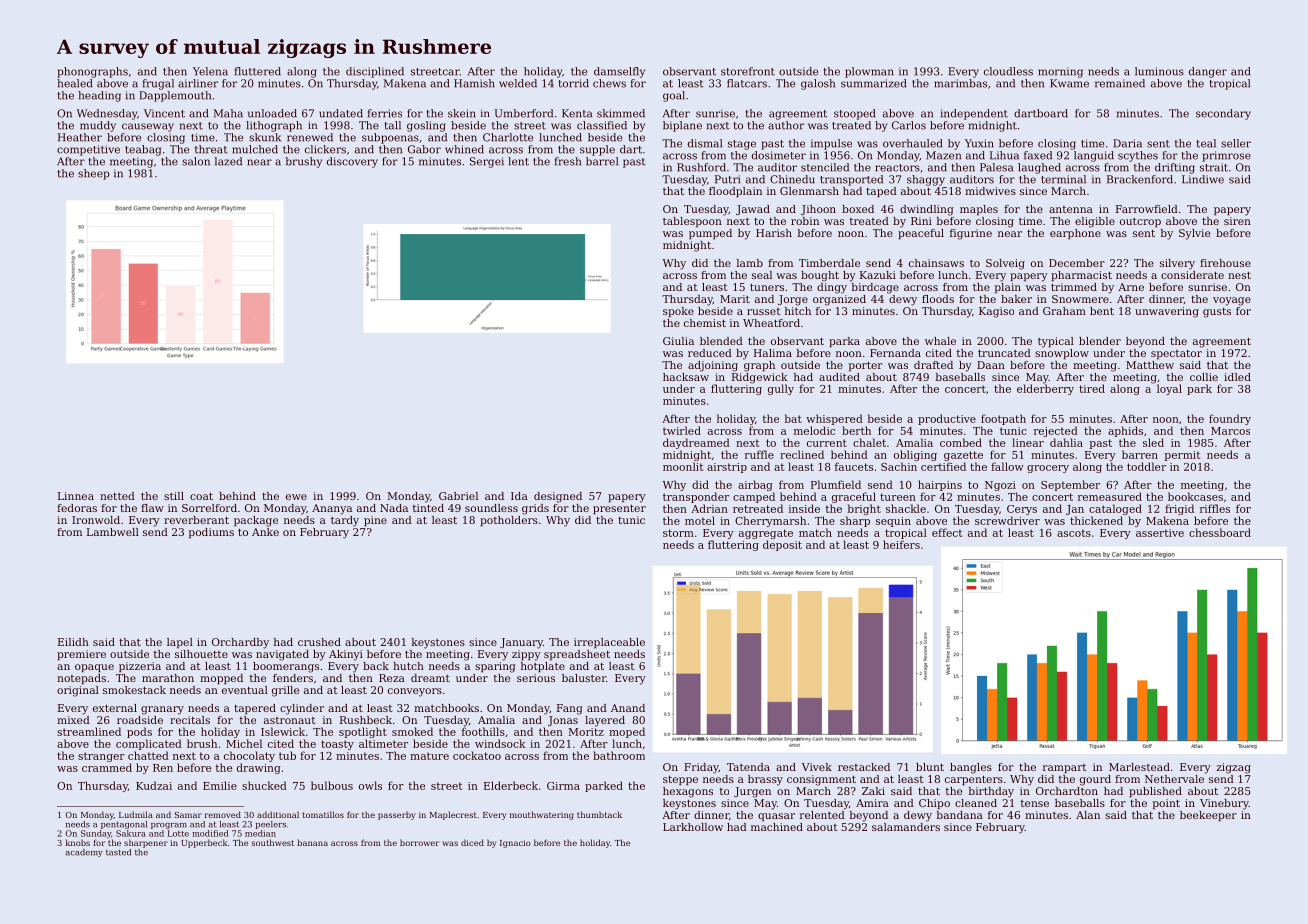  I want to click on rampart, so click(1064, 768).
